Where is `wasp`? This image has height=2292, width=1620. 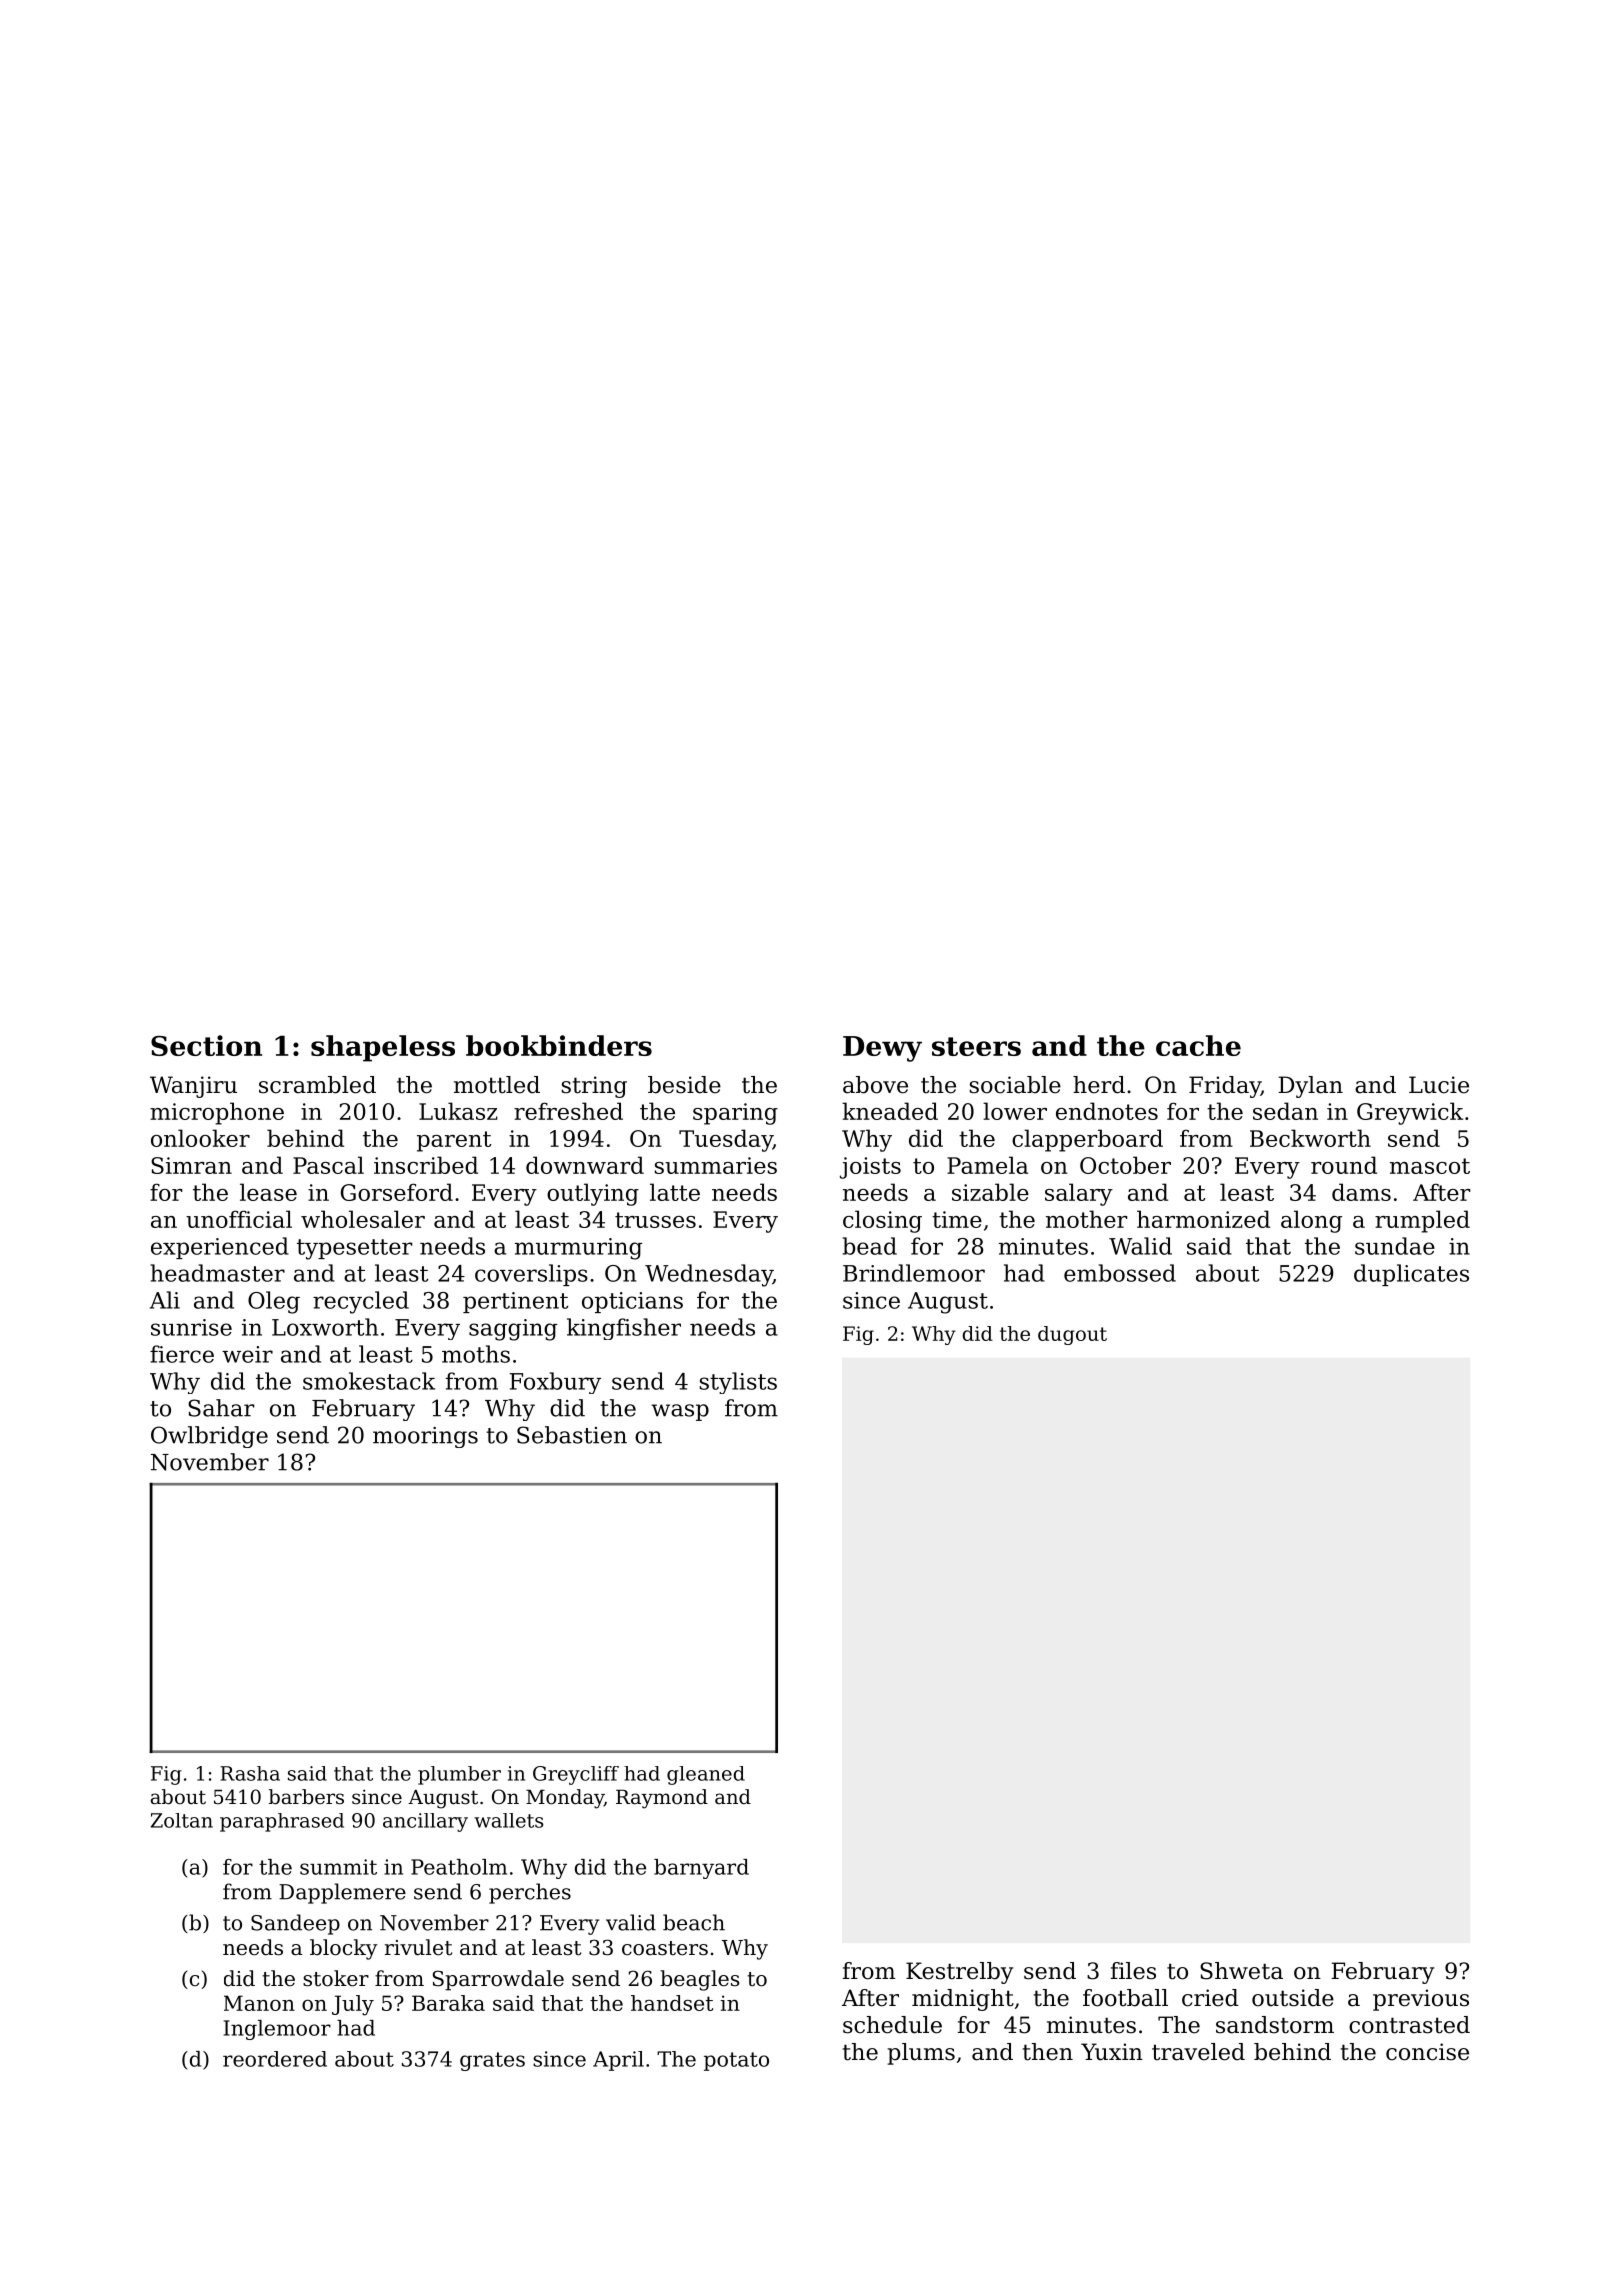 wasp is located at coordinates (680, 1412).
